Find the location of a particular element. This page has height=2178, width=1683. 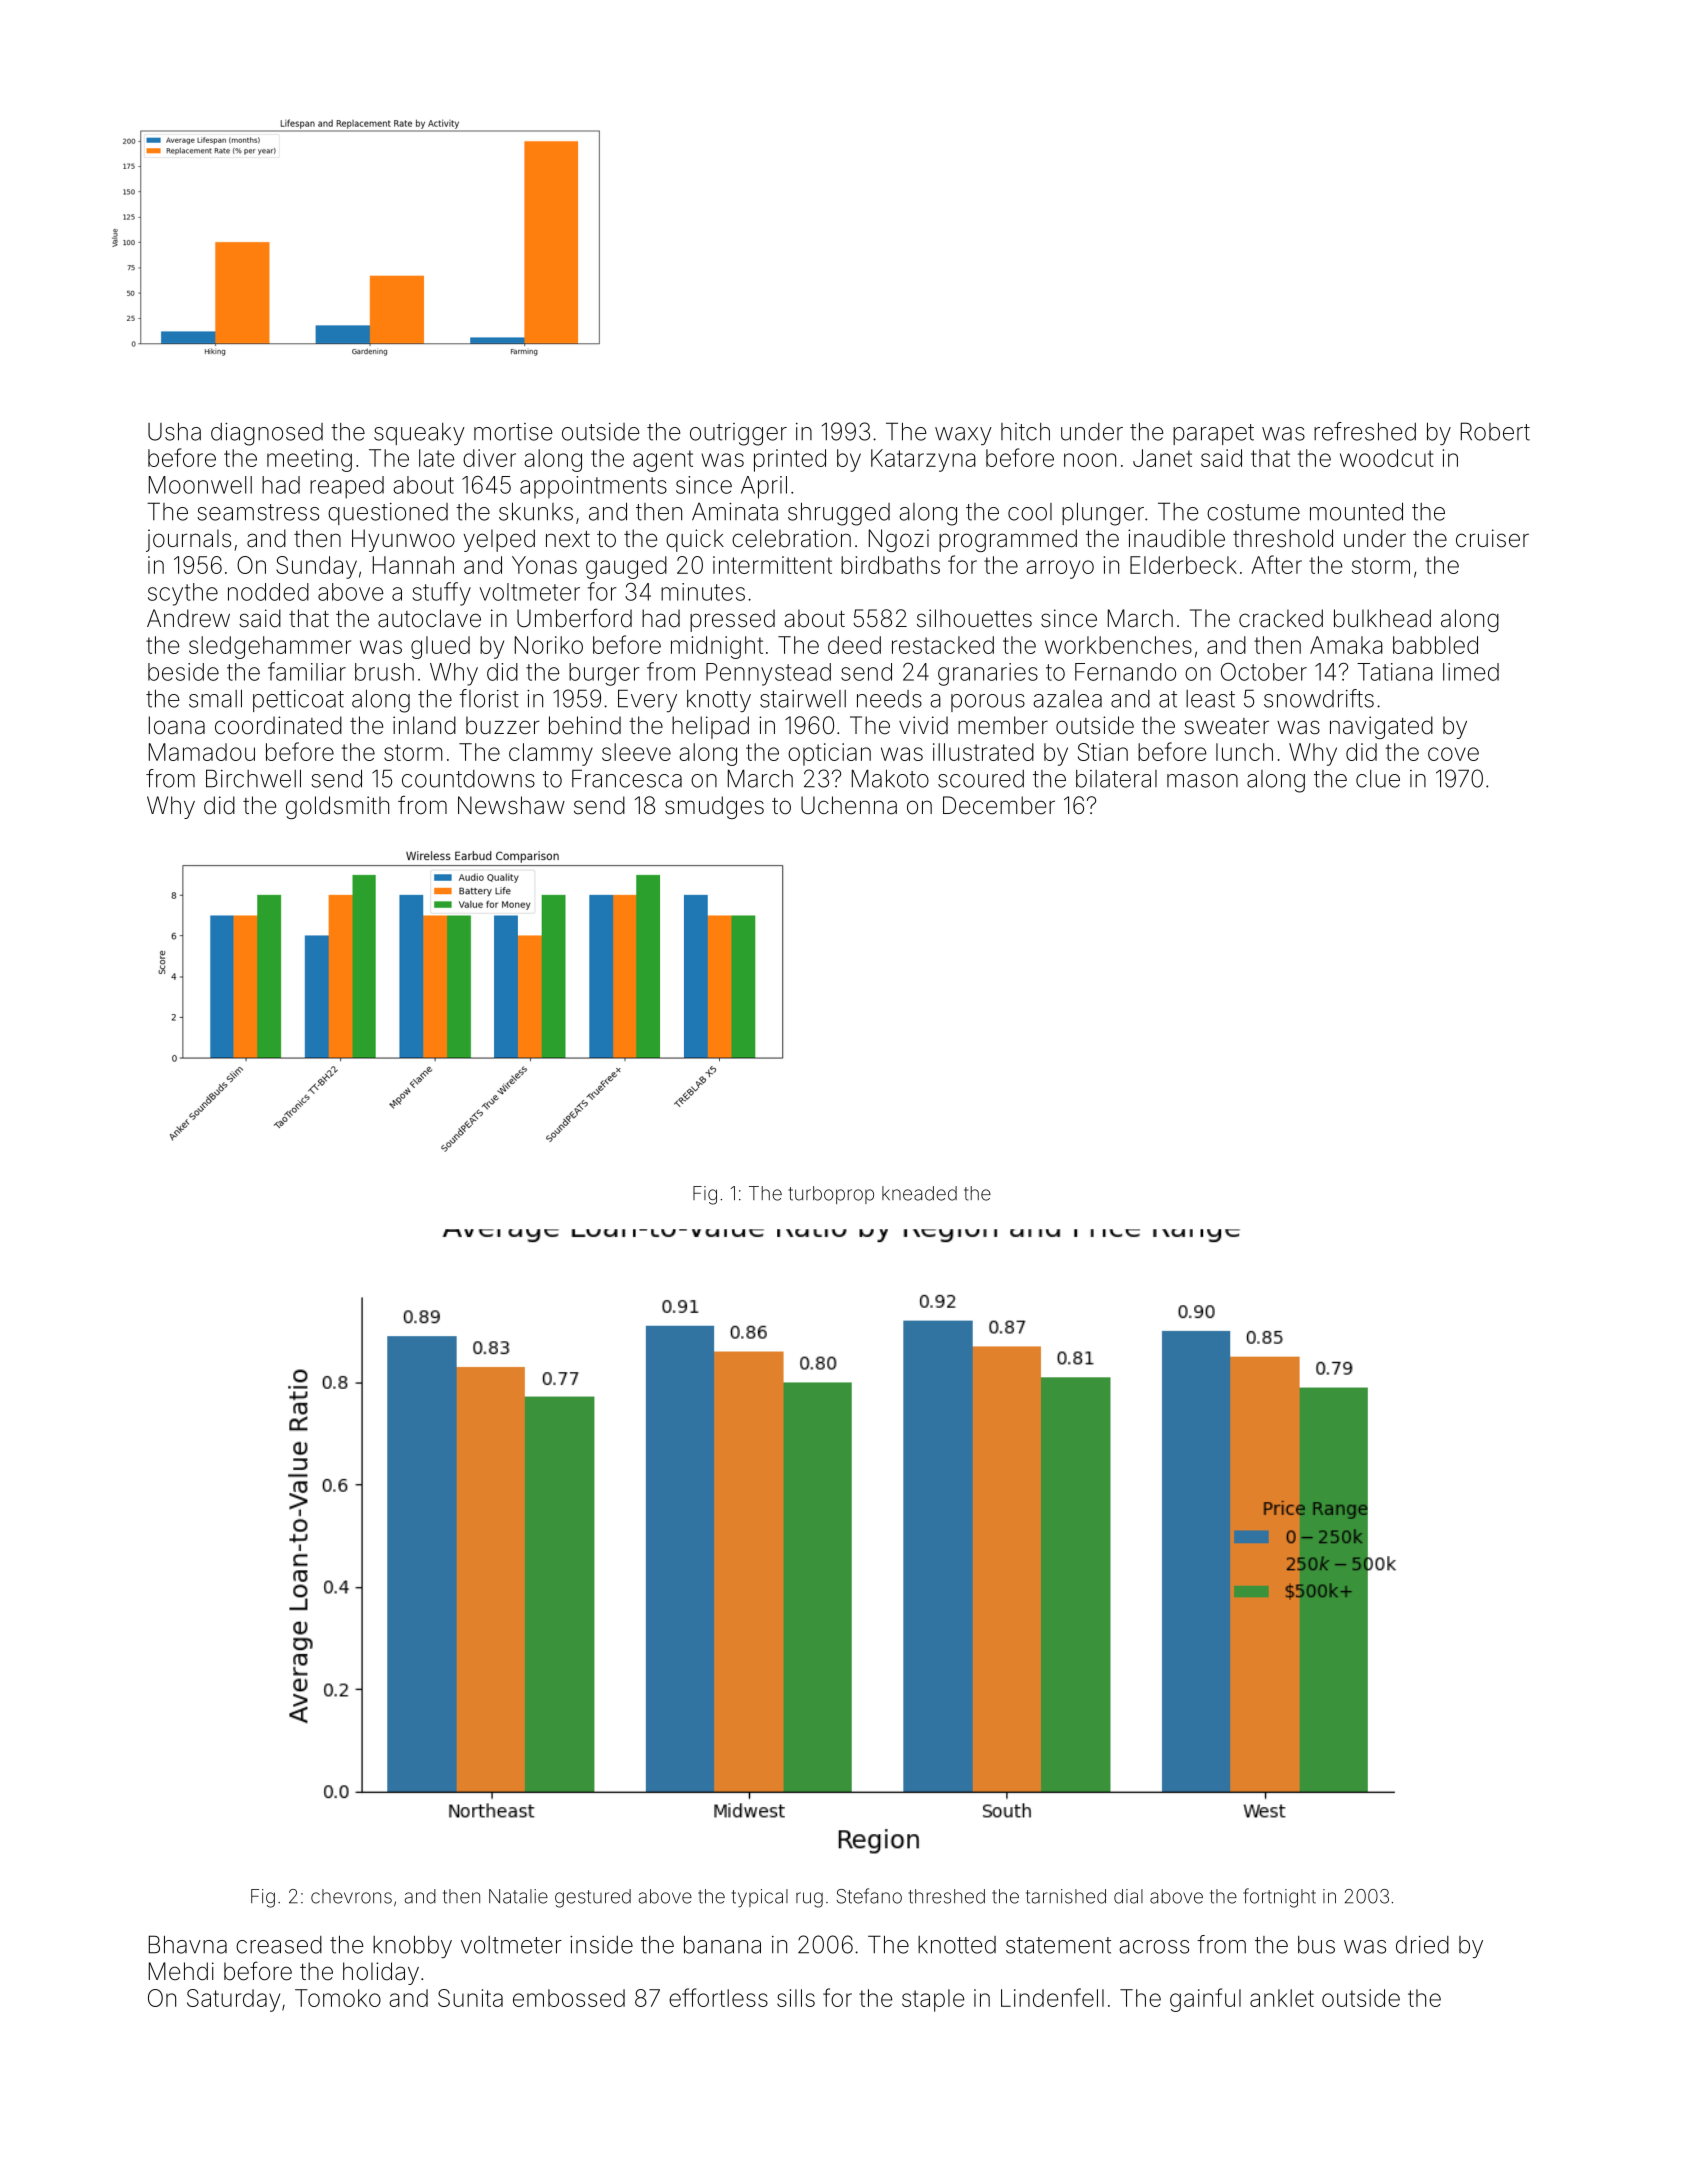

chevrons is located at coordinates (351, 1896).
